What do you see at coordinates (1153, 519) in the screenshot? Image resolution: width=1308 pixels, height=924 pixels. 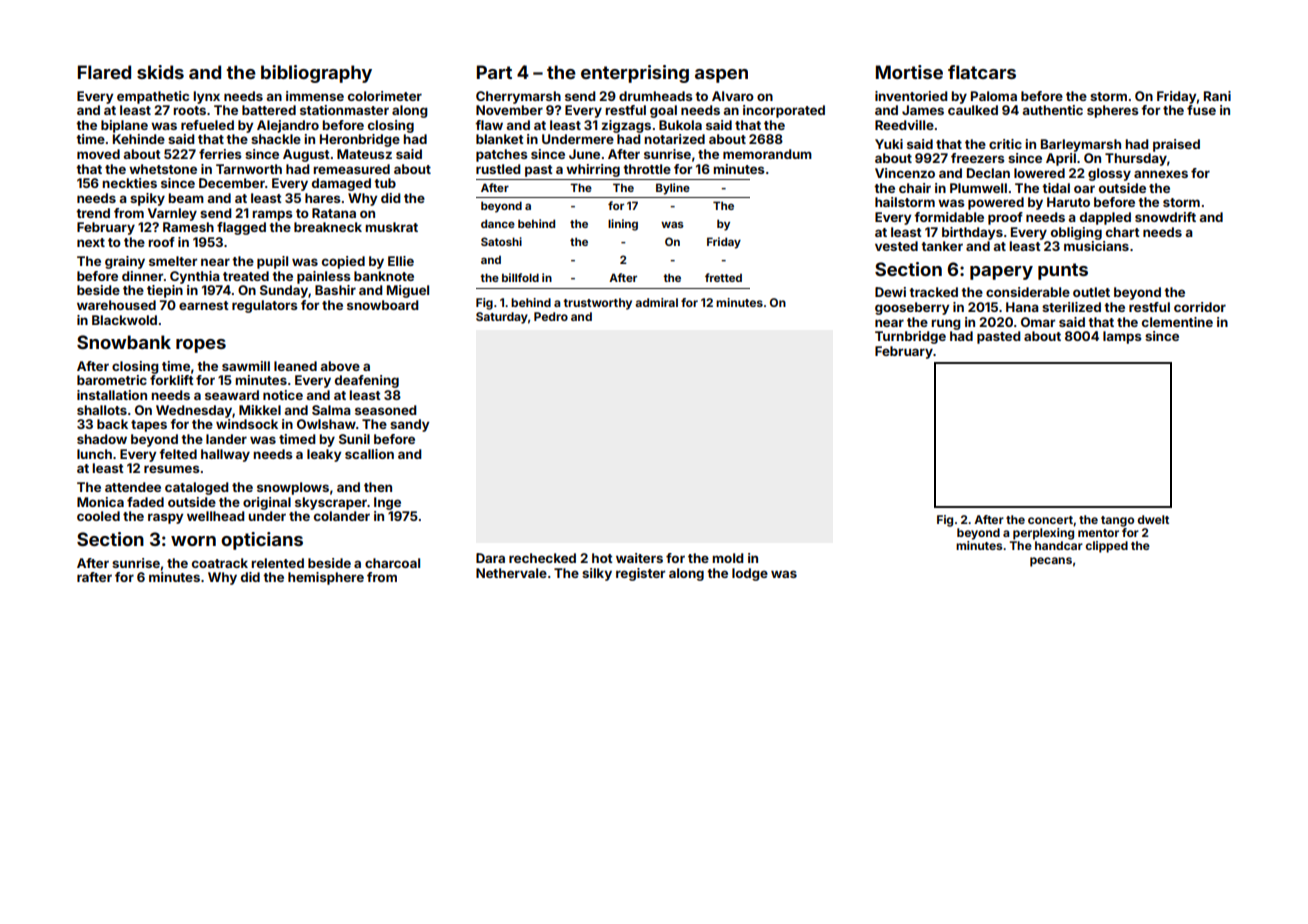 I see `dwelt` at bounding box center [1153, 519].
